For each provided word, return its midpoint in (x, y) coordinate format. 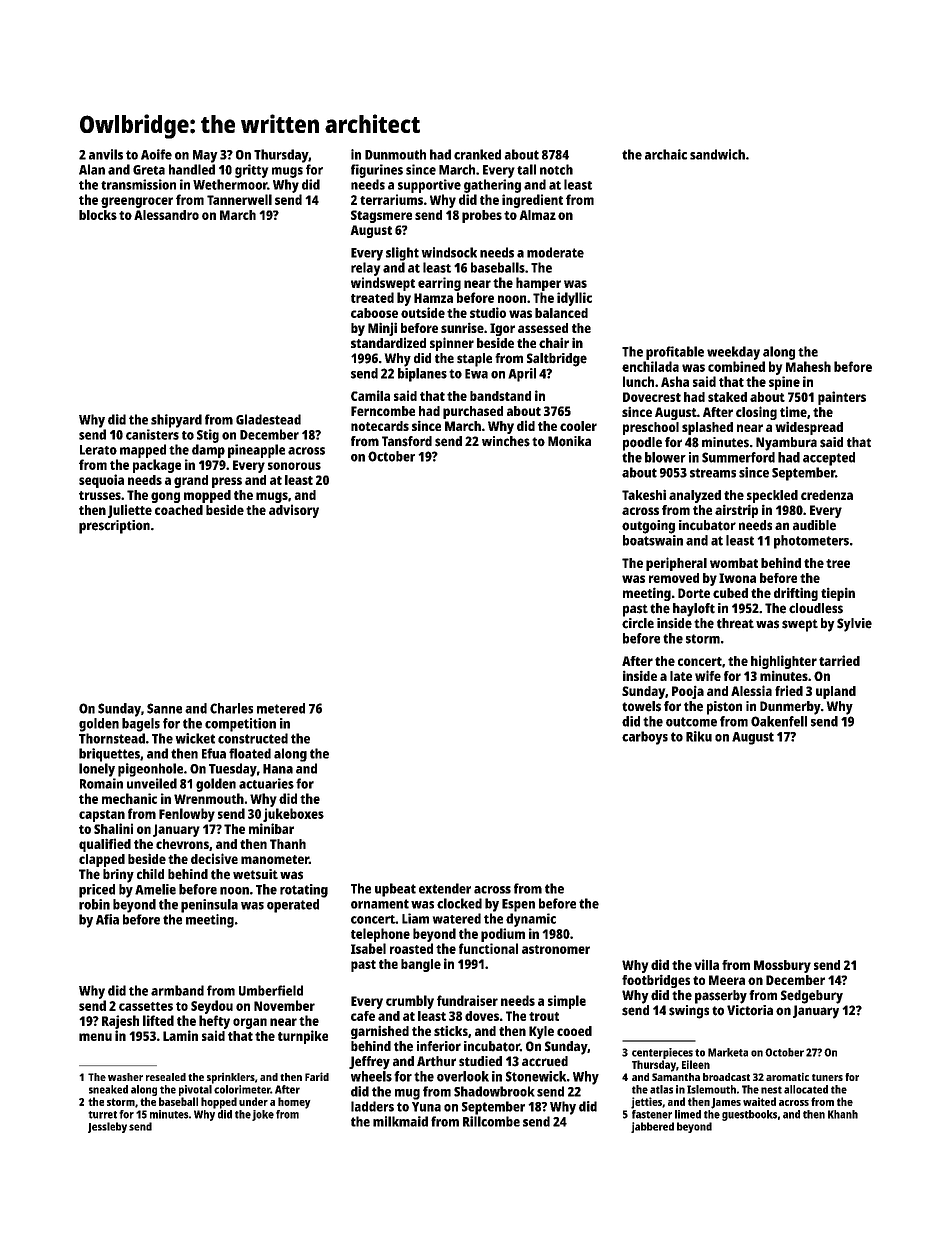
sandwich (717, 154)
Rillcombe (491, 1121)
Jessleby (107, 1127)
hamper (538, 284)
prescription (114, 527)
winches (506, 441)
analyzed (695, 496)
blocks (98, 215)
